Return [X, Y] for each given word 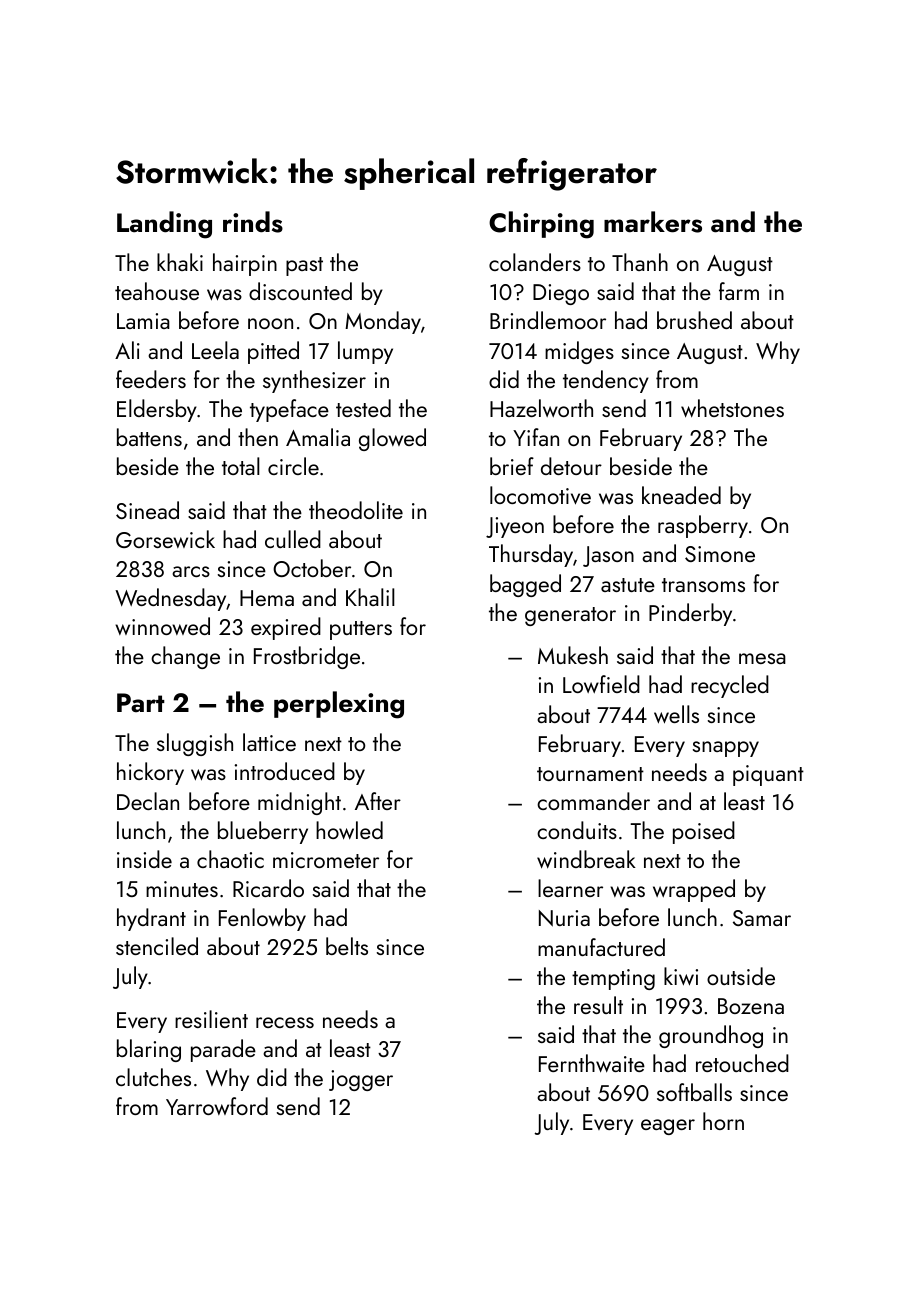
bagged [525, 585]
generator [570, 616]
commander [593, 801]
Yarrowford [217, 1106]
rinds [253, 222]
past [304, 266]
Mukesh [573, 655]
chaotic [230, 859]
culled [293, 539]
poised [704, 832]
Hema [267, 598]
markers [653, 222]
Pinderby [690, 614]
